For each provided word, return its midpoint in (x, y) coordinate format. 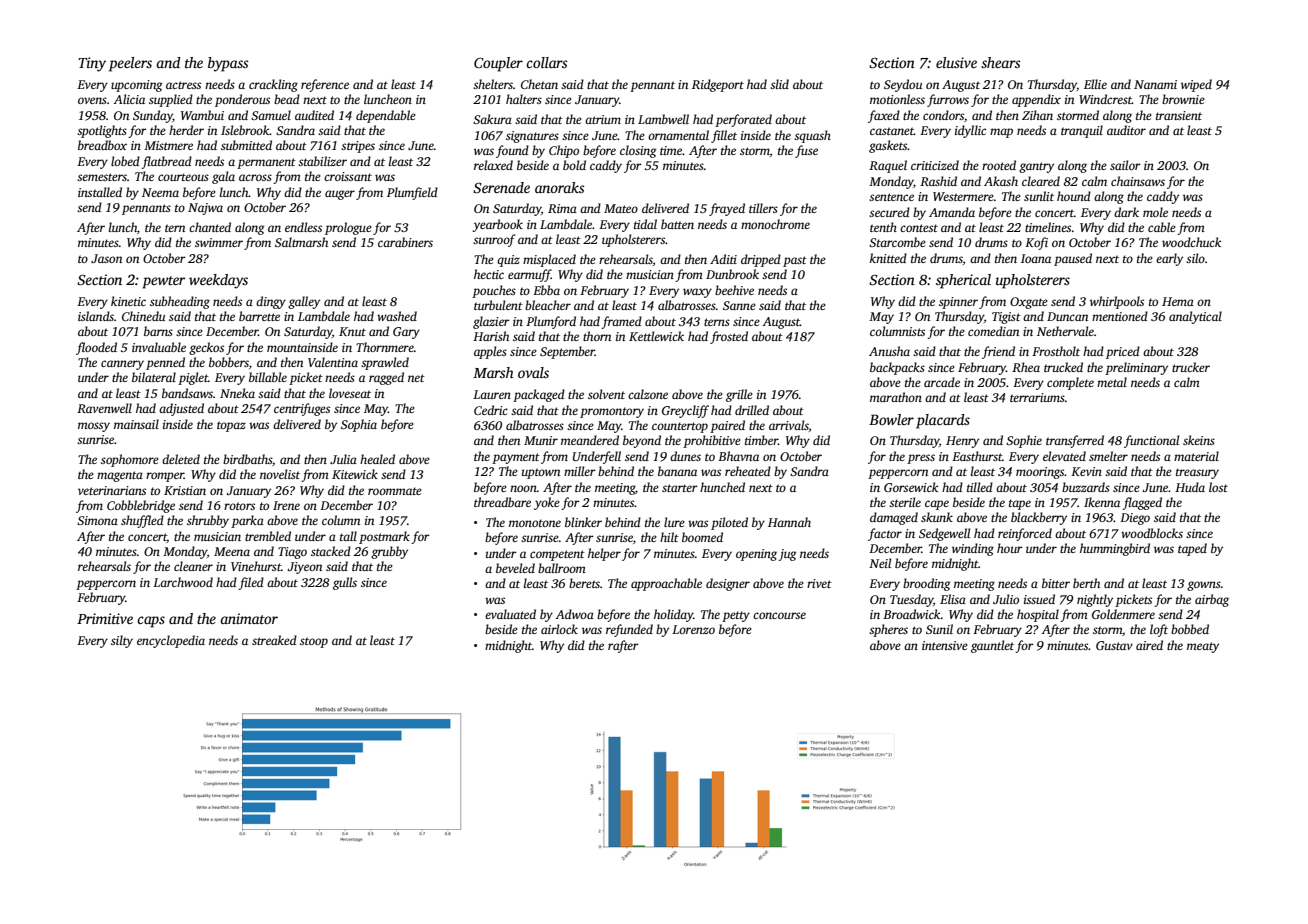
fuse (806, 151)
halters (524, 99)
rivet (819, 583)
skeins (1199, 440)
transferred (1075, 441)
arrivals (789, 425)
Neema (160, 192)
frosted (729, 337)
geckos (206, 348)
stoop (314, 642)
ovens (92, 100)
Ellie (1095, 84)
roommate (395, 491)
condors (943, 115)
